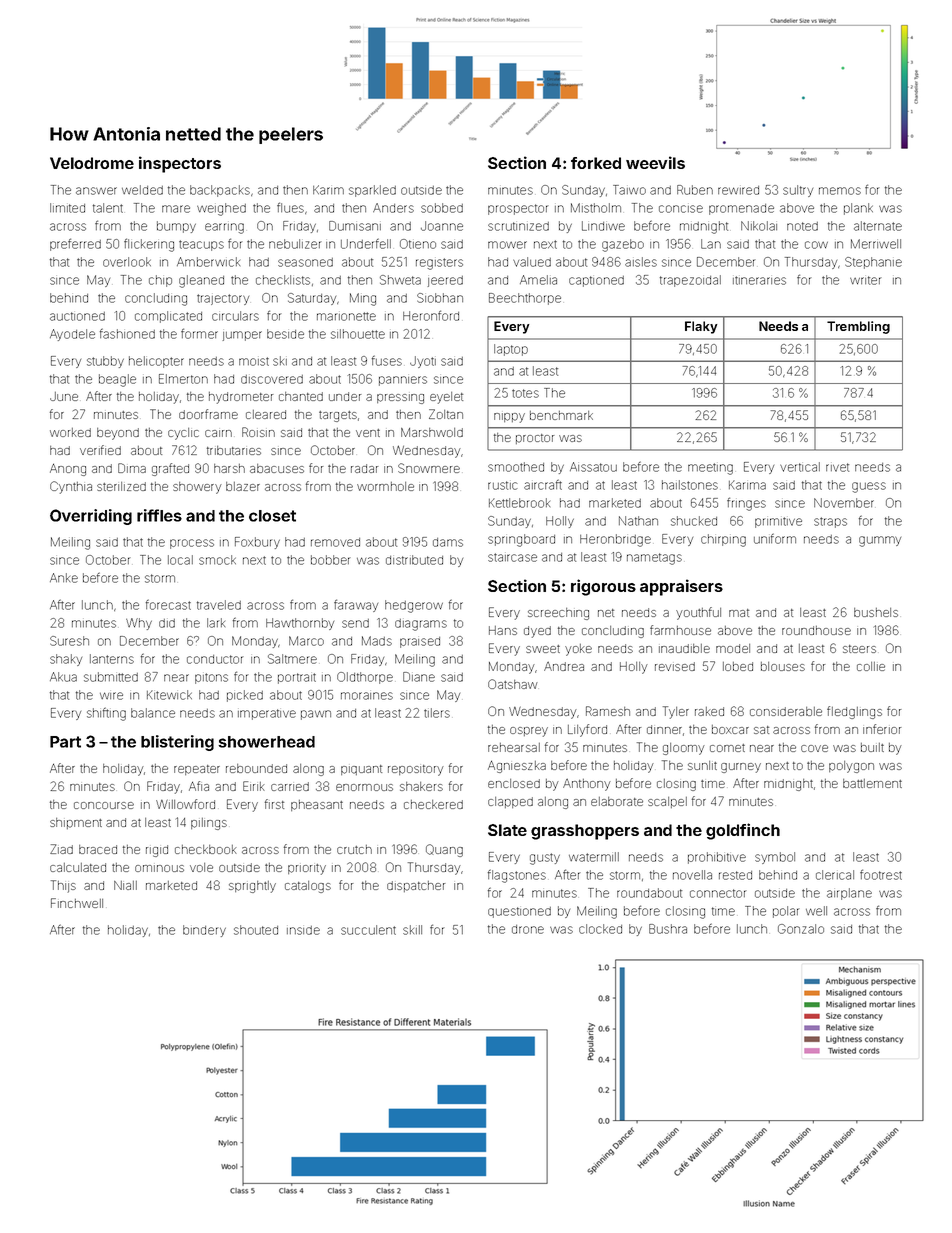 The image size is (952, 1233). I want to click on Overriding, so click(91, 517).
